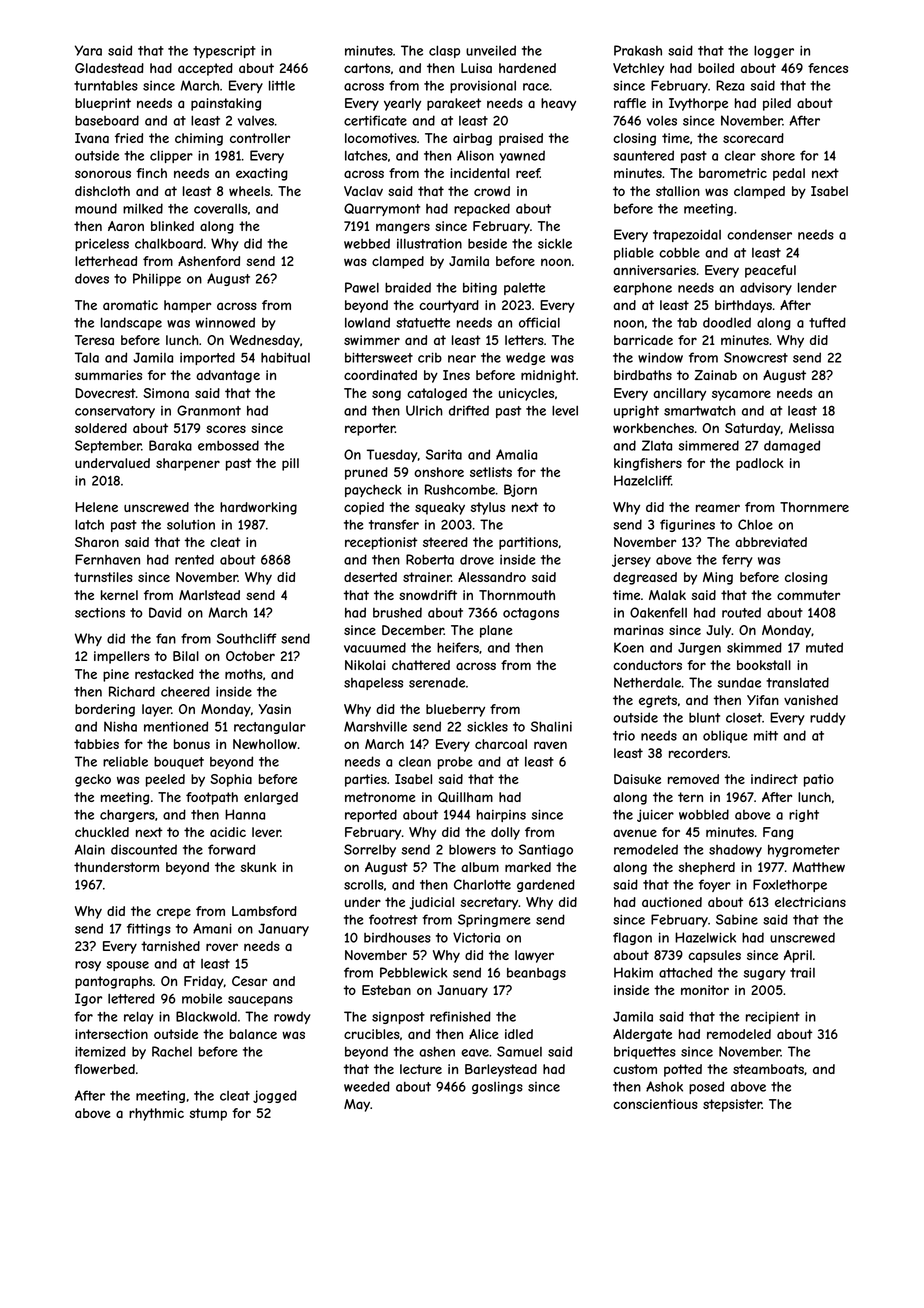 The image size is (924, 1308). I want to click on rover, so click(222, 947).
